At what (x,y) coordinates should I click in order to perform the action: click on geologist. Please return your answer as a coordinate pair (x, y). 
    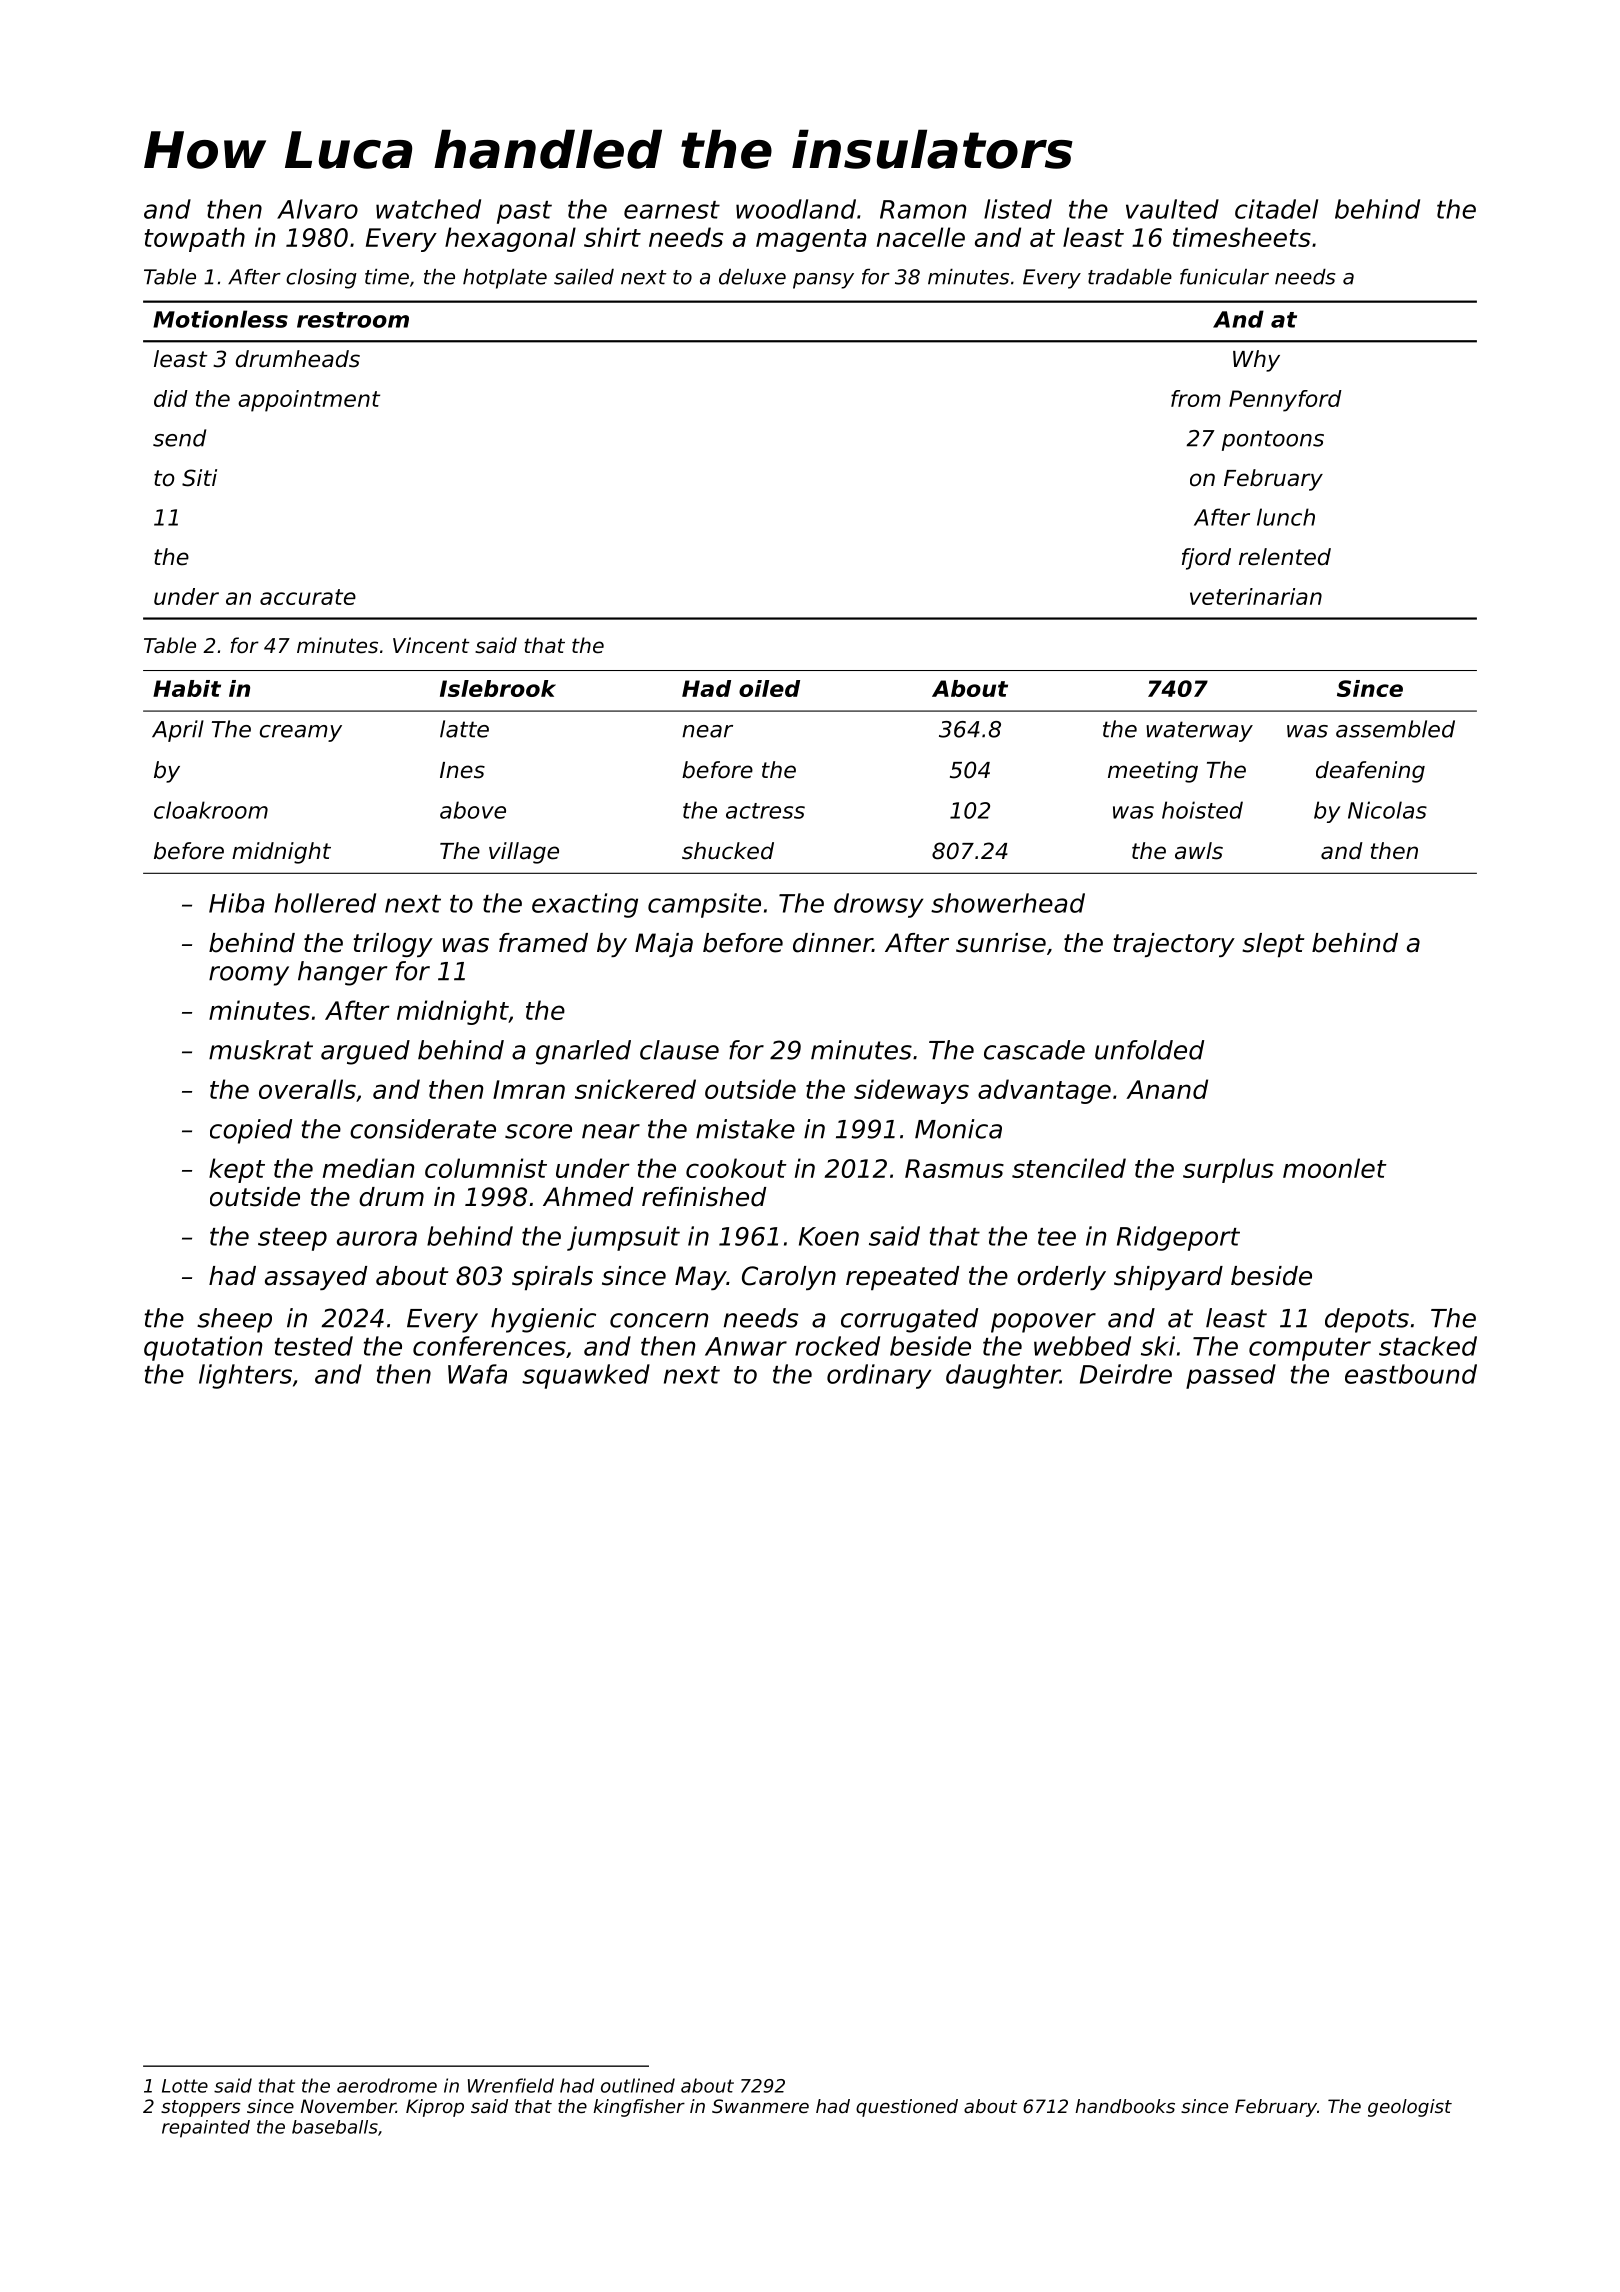
    Looking at the image, I should click on (1410, 2108).
